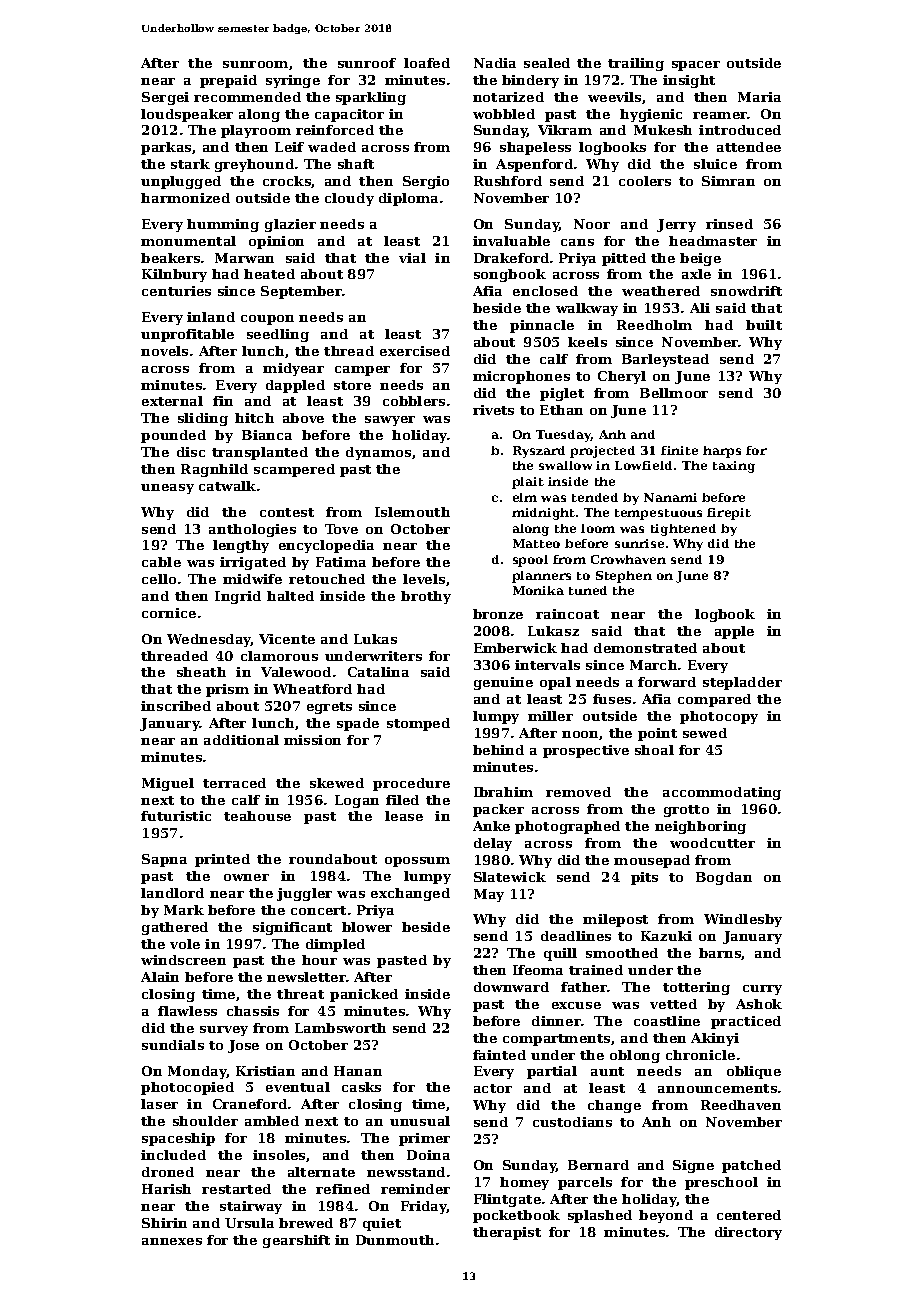 The width and height of the document is (924, 1314). What do you see at coordinates (172, 1241) in the document?
I see `annexes` at bounding box center [172, 1241].
